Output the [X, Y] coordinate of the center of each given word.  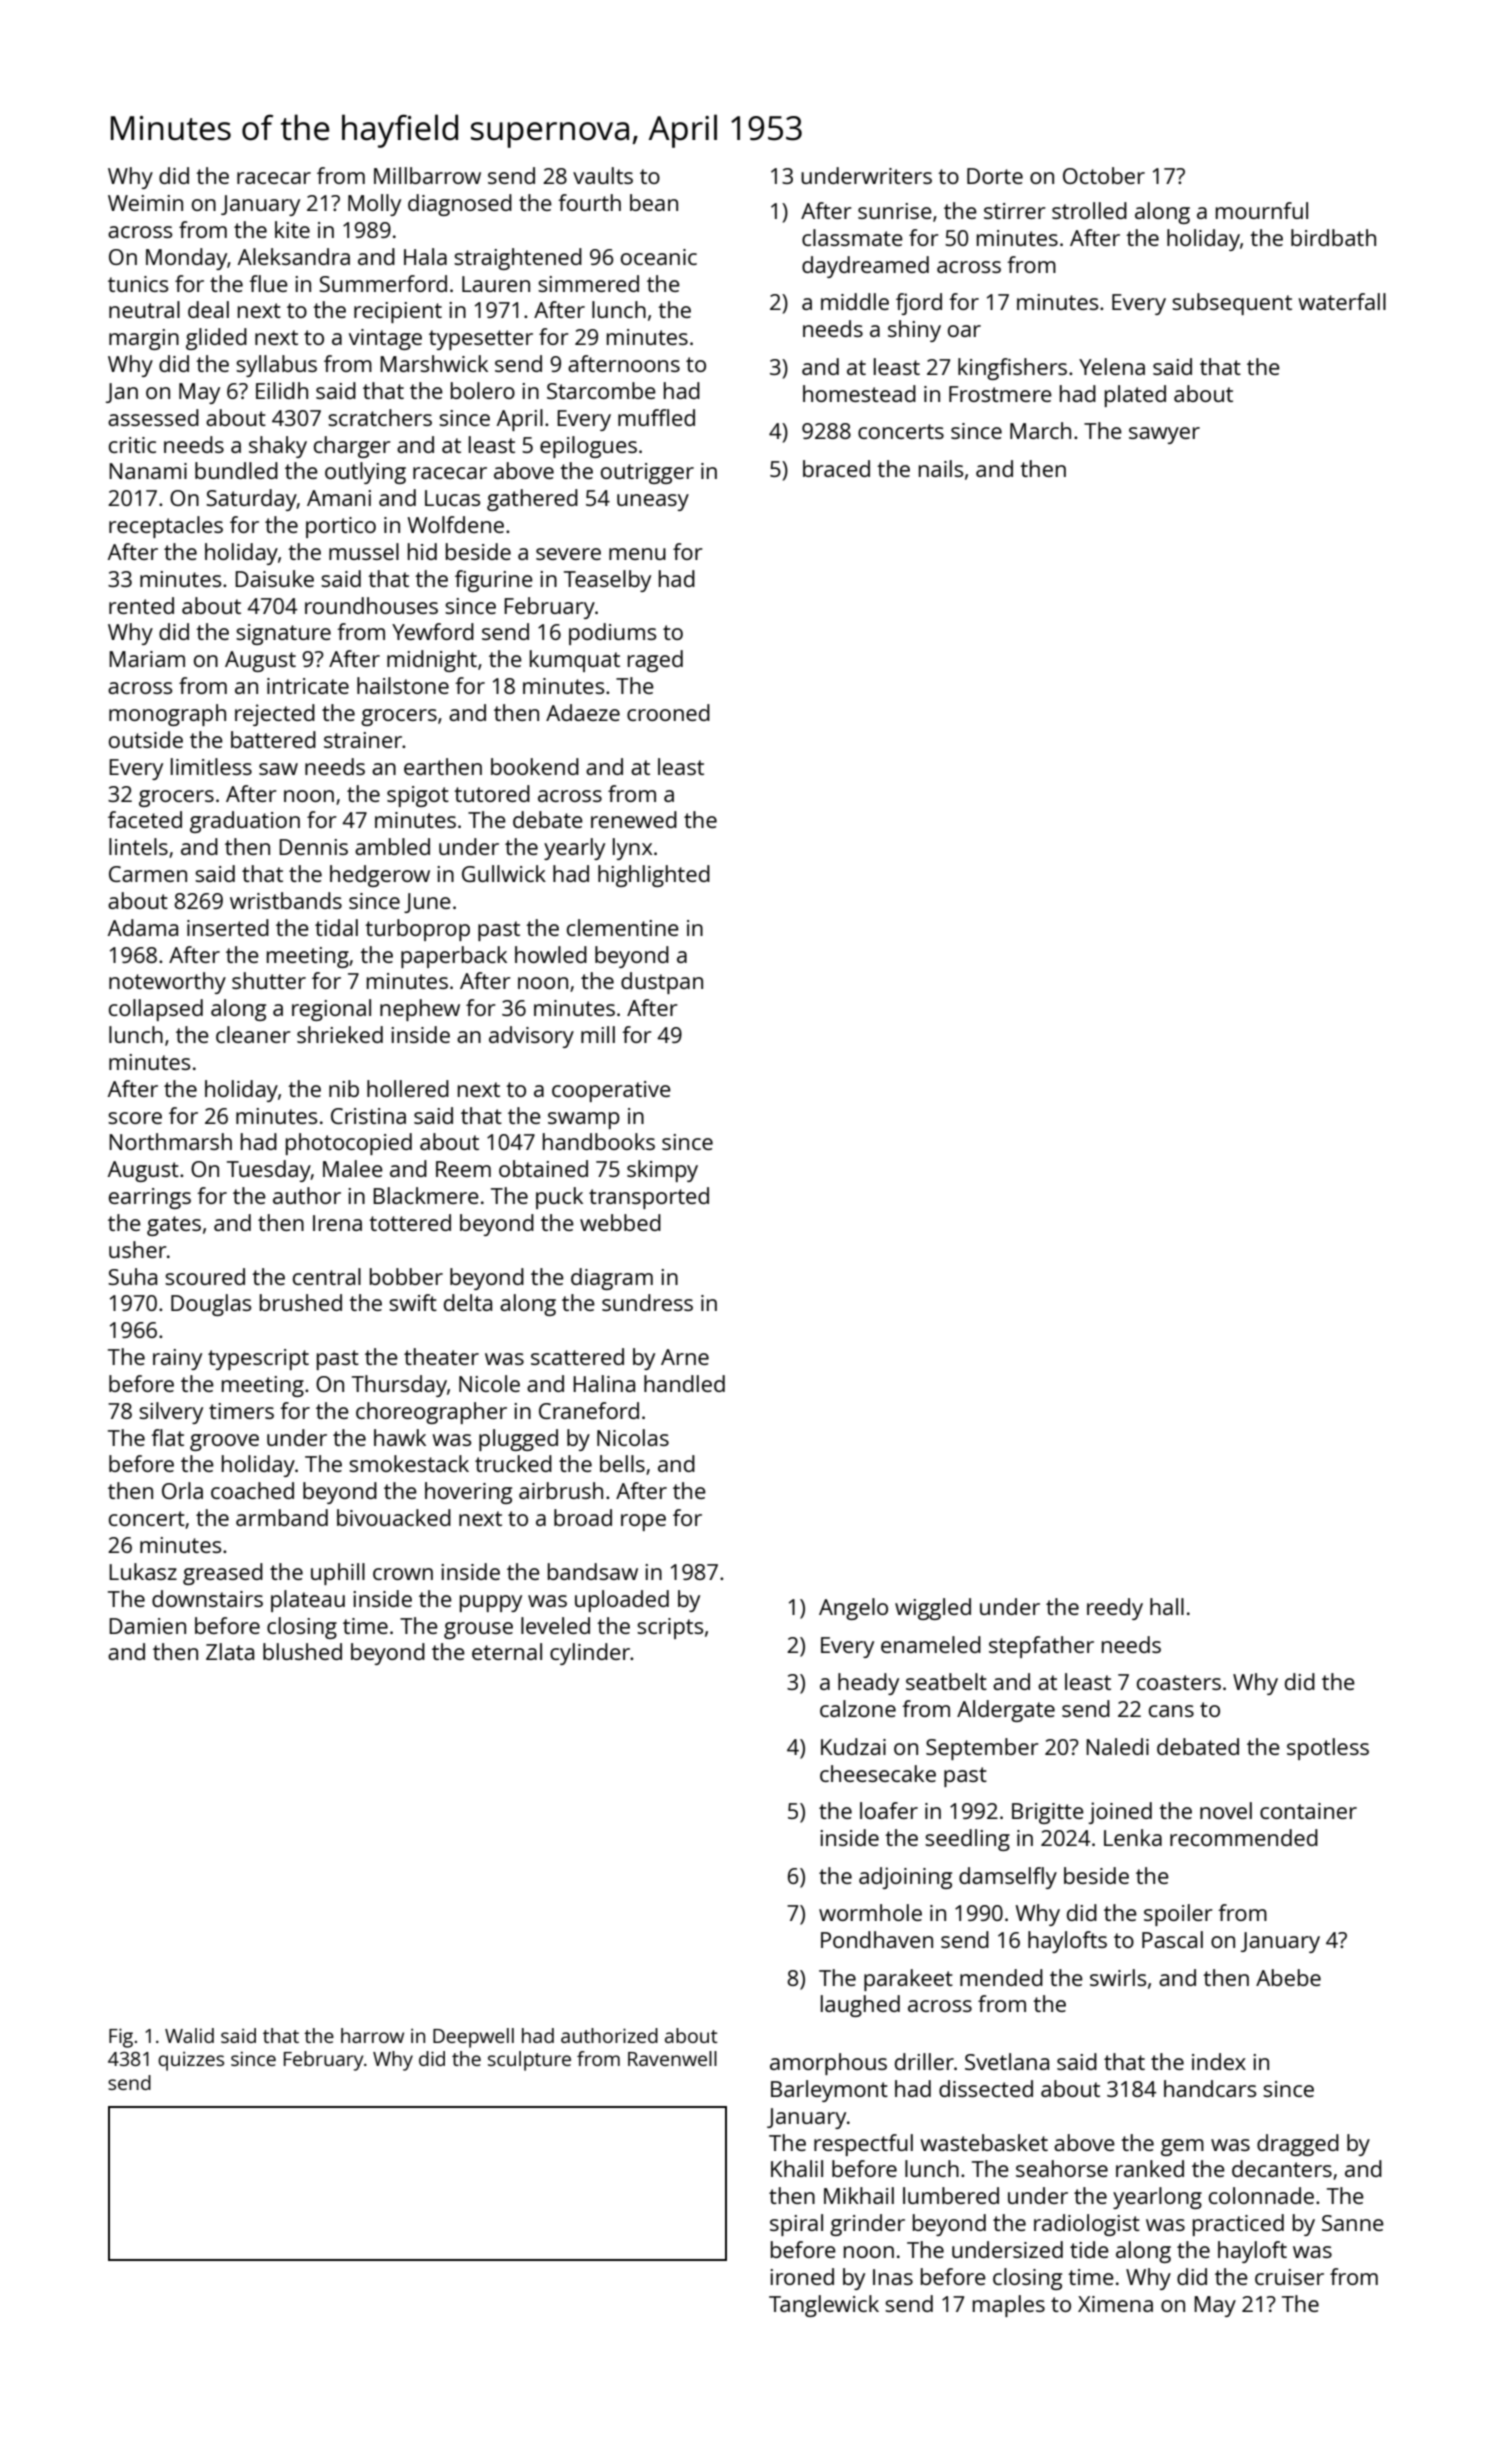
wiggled [933, 1609]
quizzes [191, 2061]
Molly [374, 205]
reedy [1115, 1609]
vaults [603, 175]
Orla [182, 1490]
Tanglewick [824, 2306]
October [1104, 175]
